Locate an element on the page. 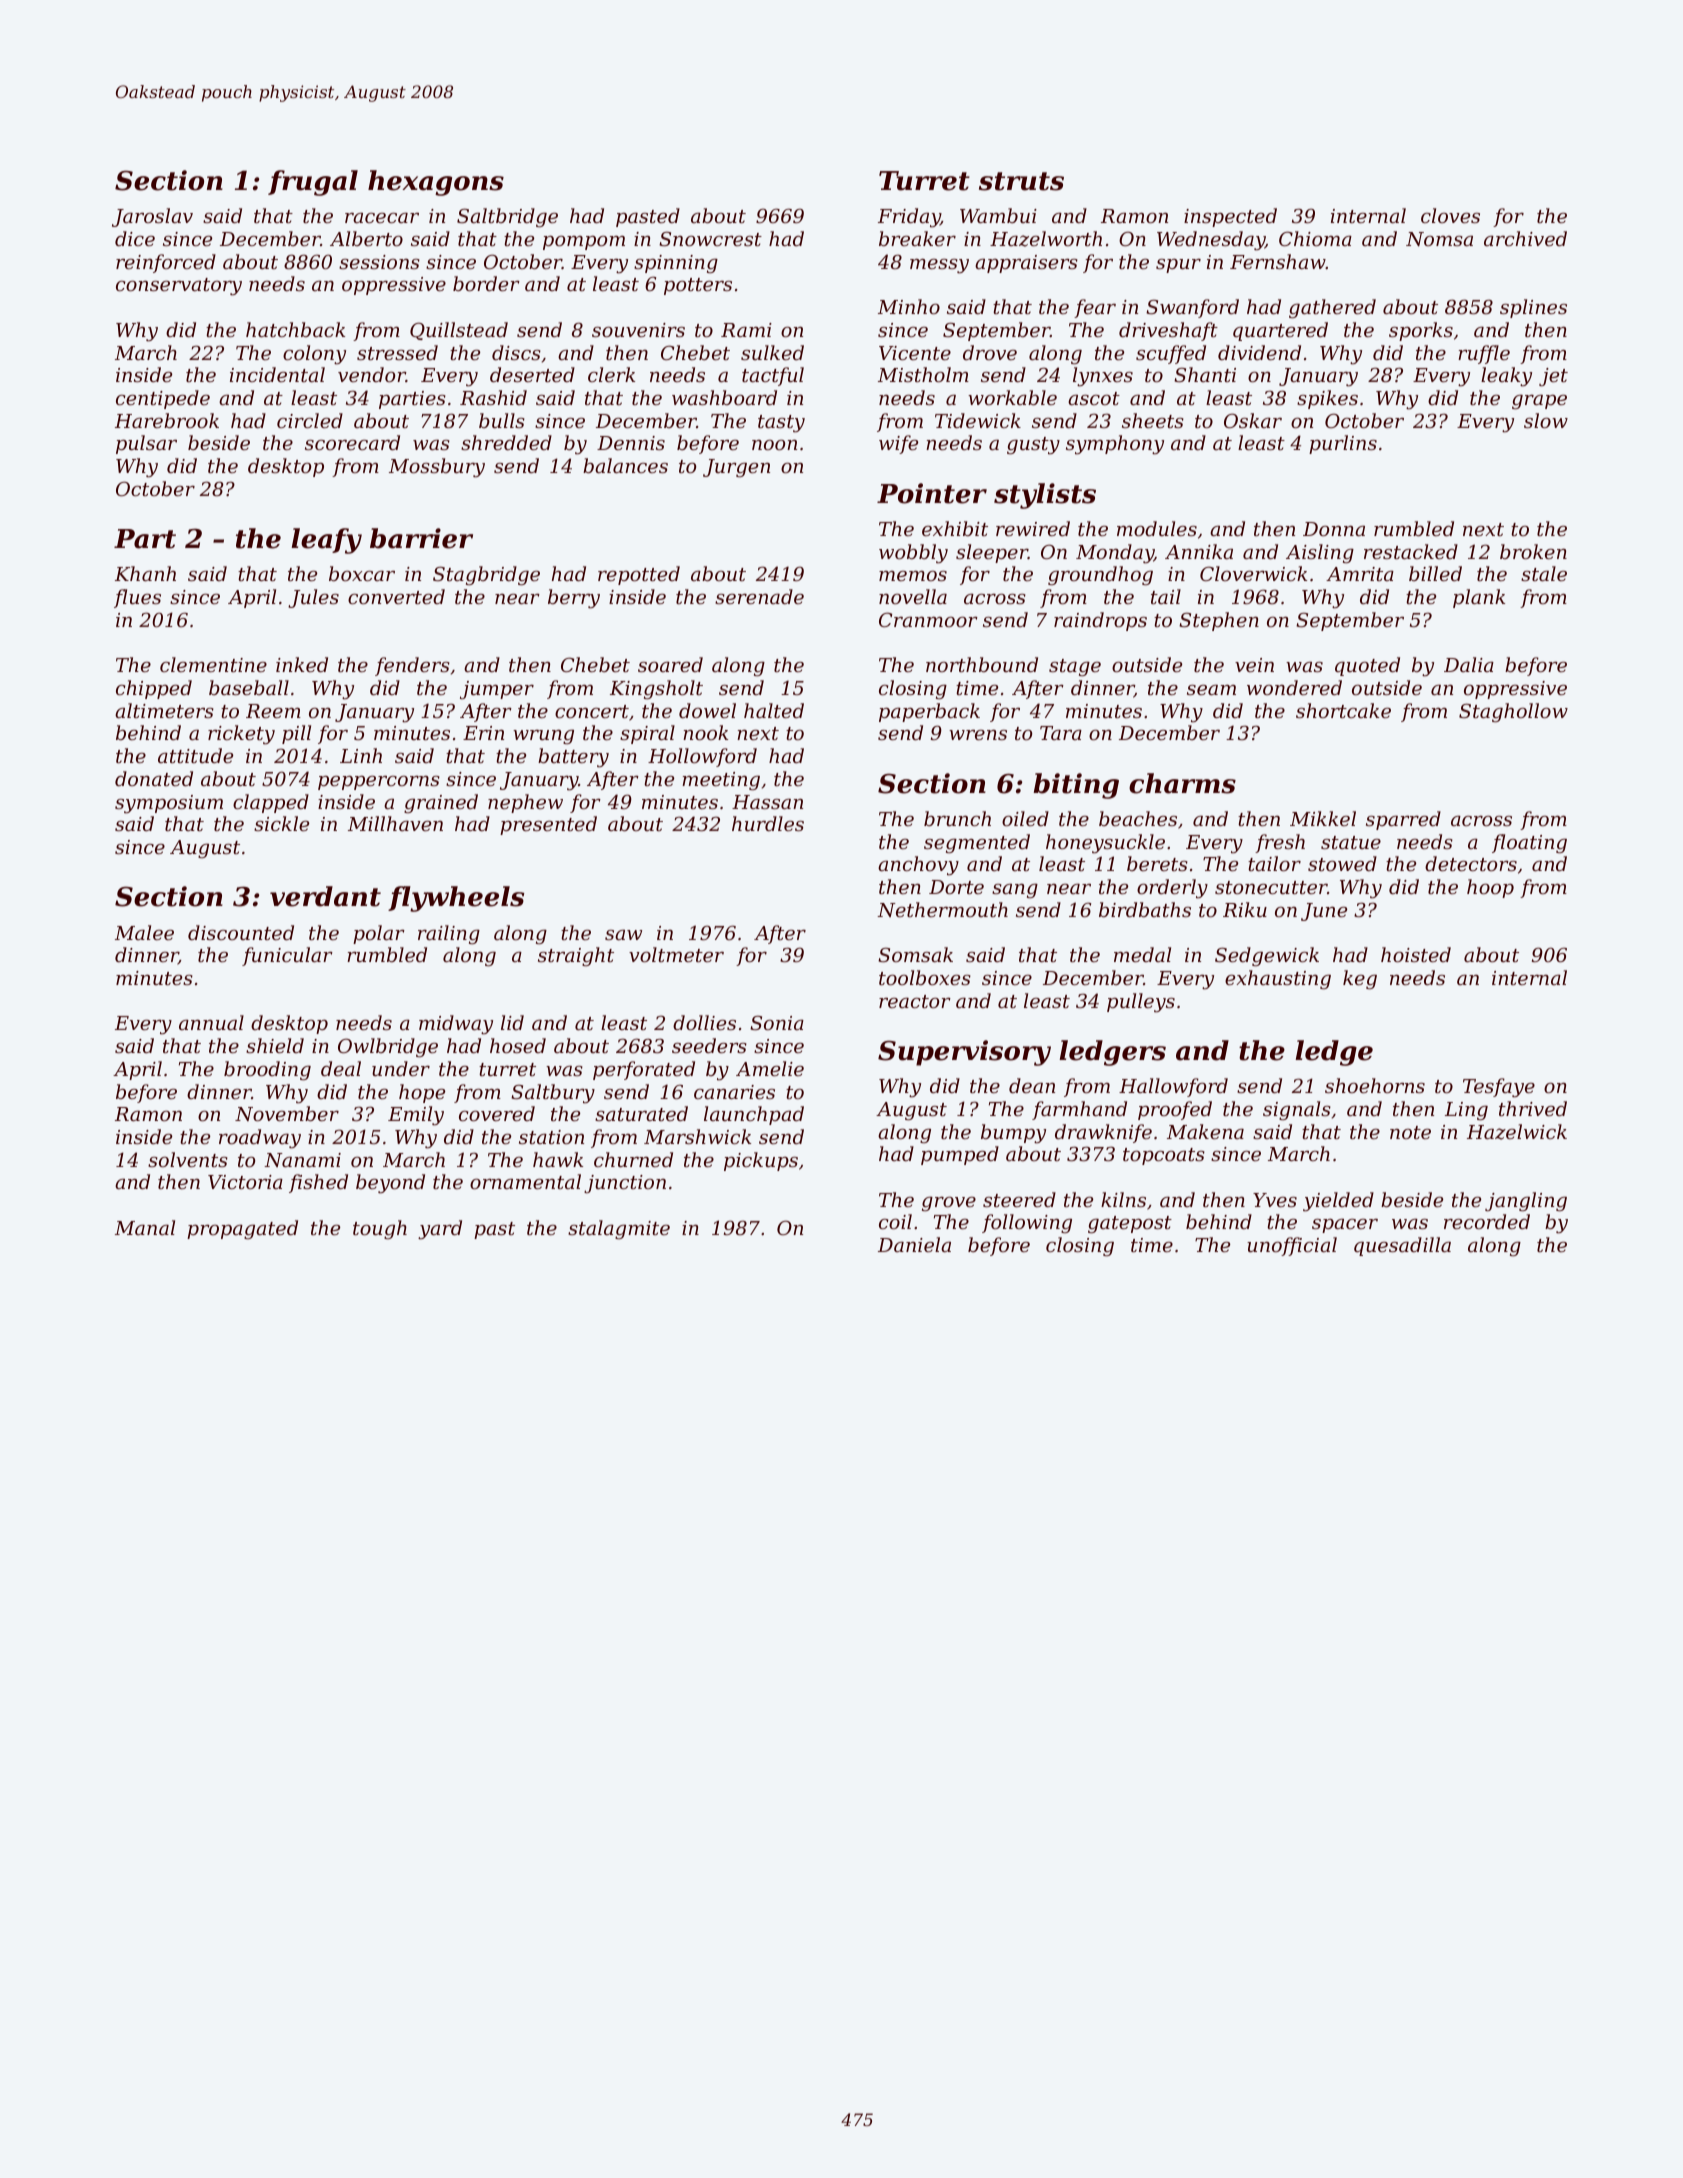 The image size is (1683, 2178). frugal is located at coordinates (313, 183).
